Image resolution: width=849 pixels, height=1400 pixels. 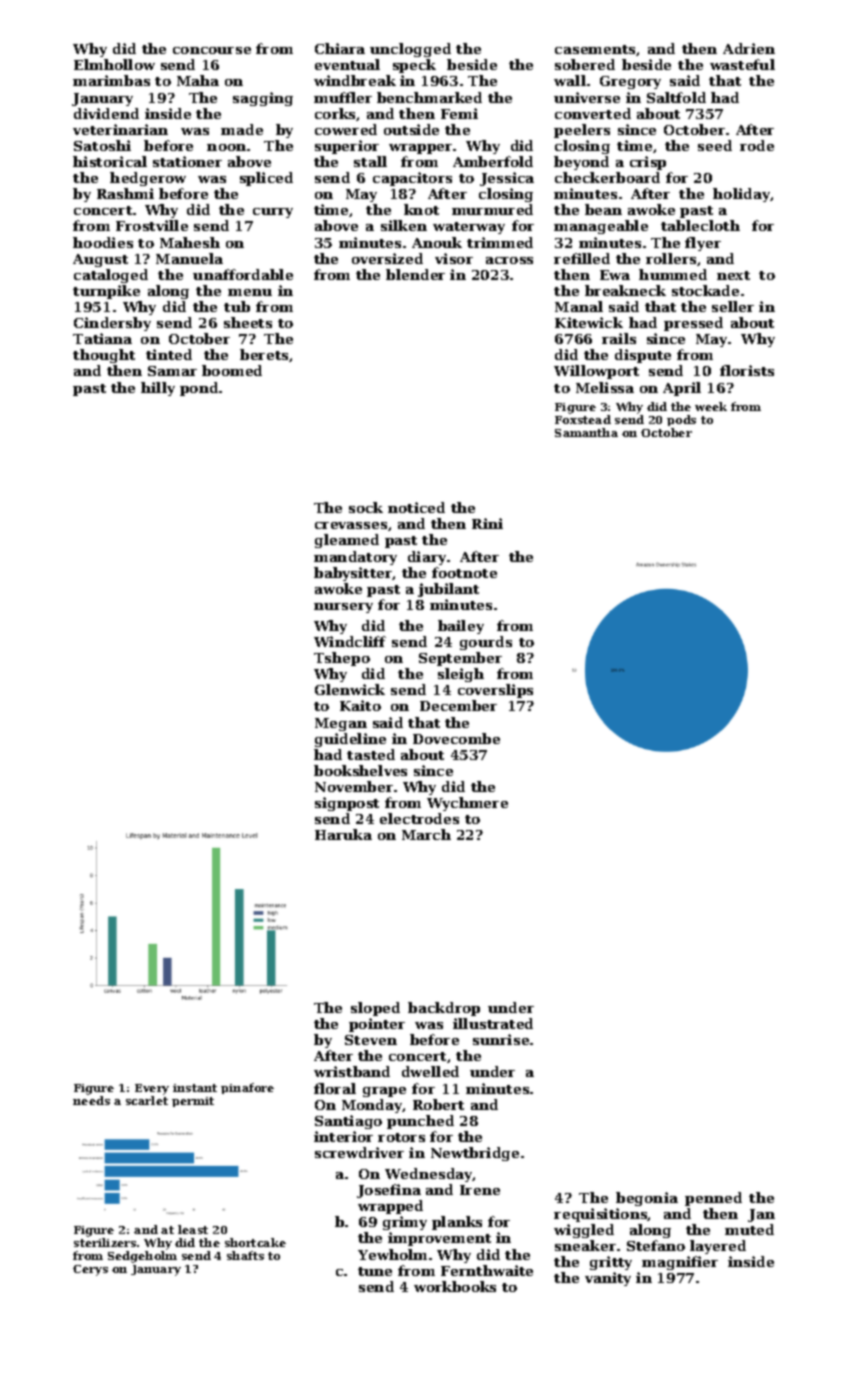 What do you see at coordinates (247, 1088) in the screenshot?
I see `pinafore` at bounding box center [247, 1088].
